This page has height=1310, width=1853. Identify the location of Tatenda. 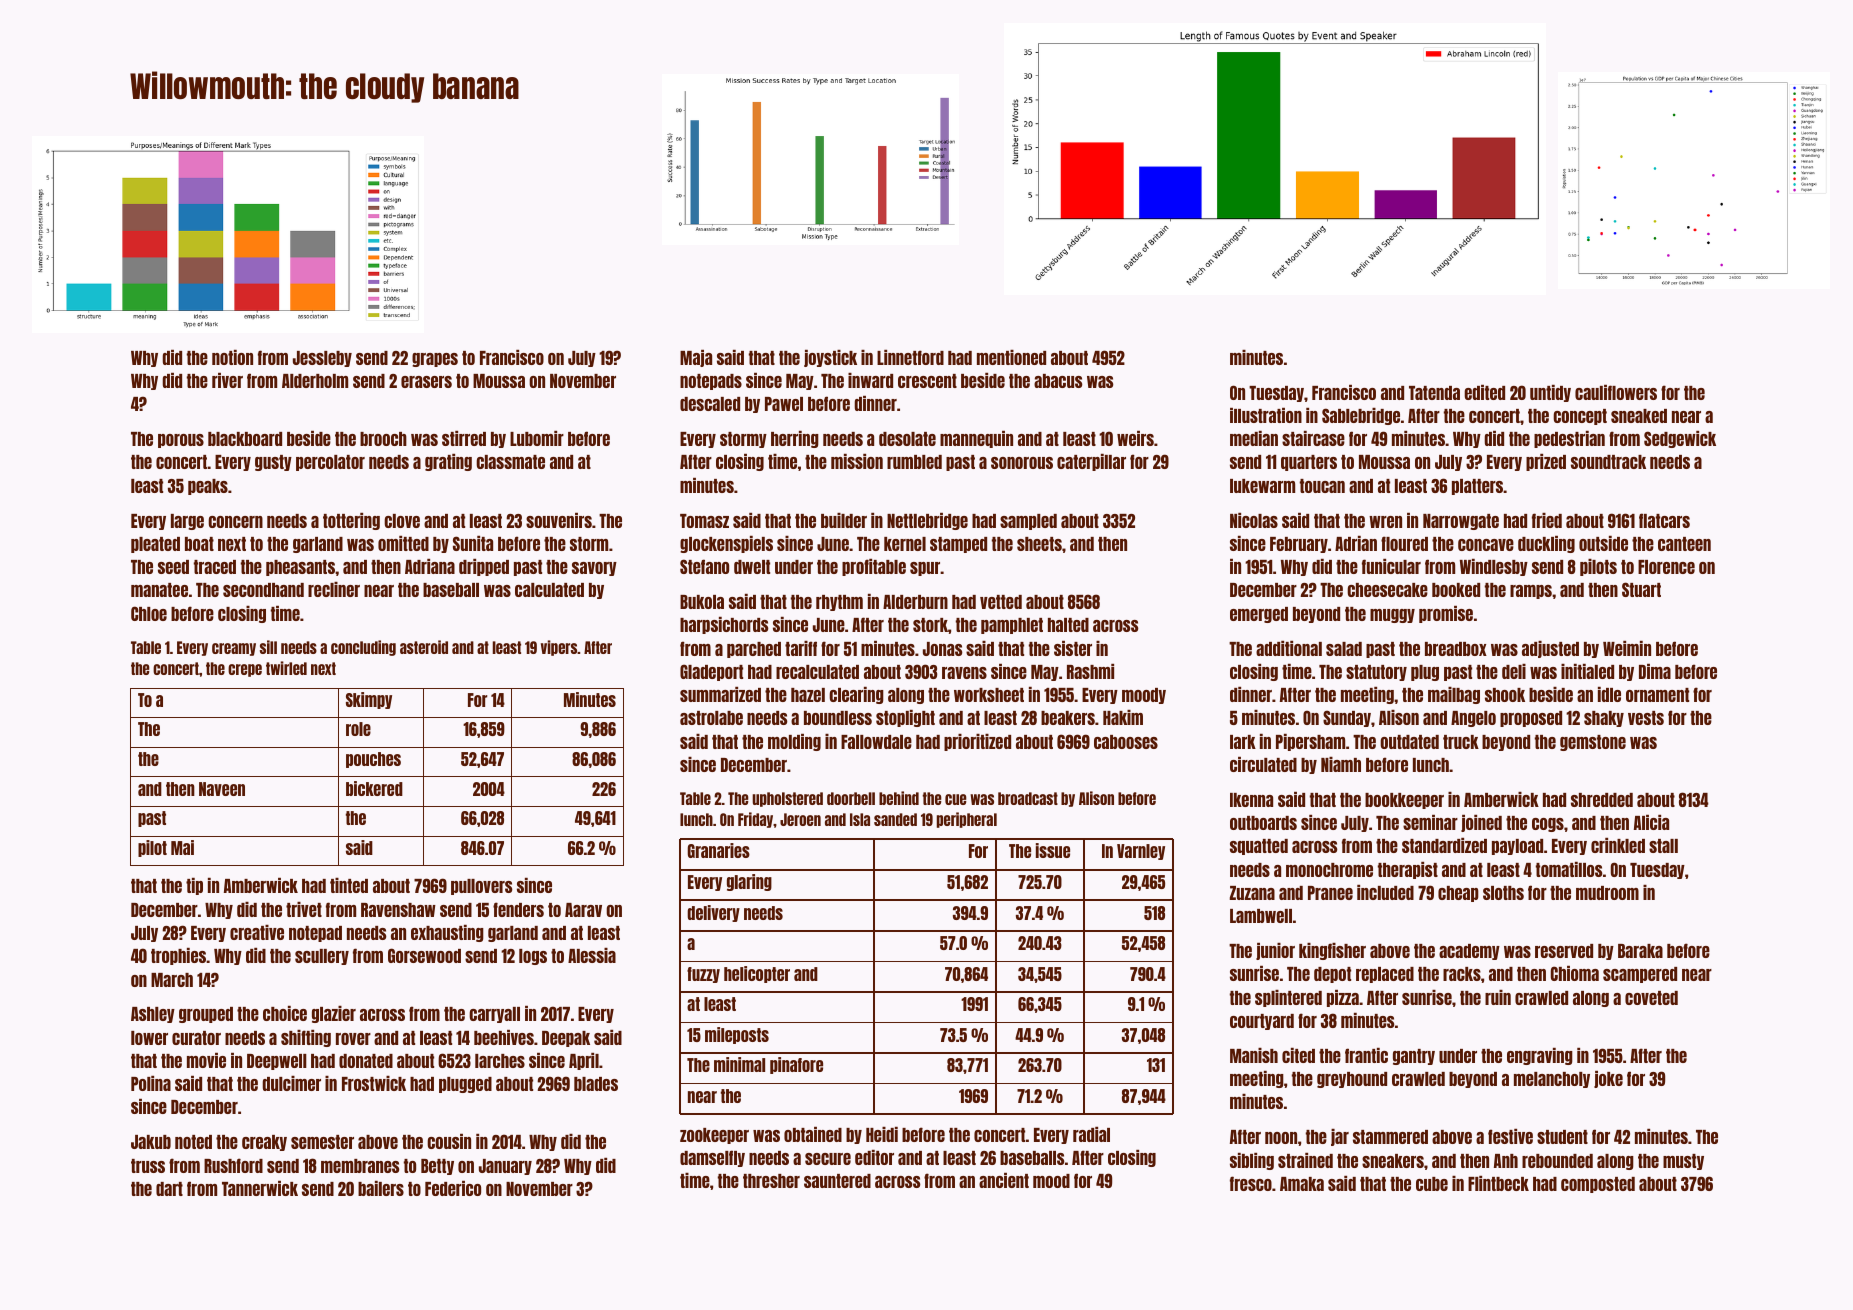
(1434, 393).
